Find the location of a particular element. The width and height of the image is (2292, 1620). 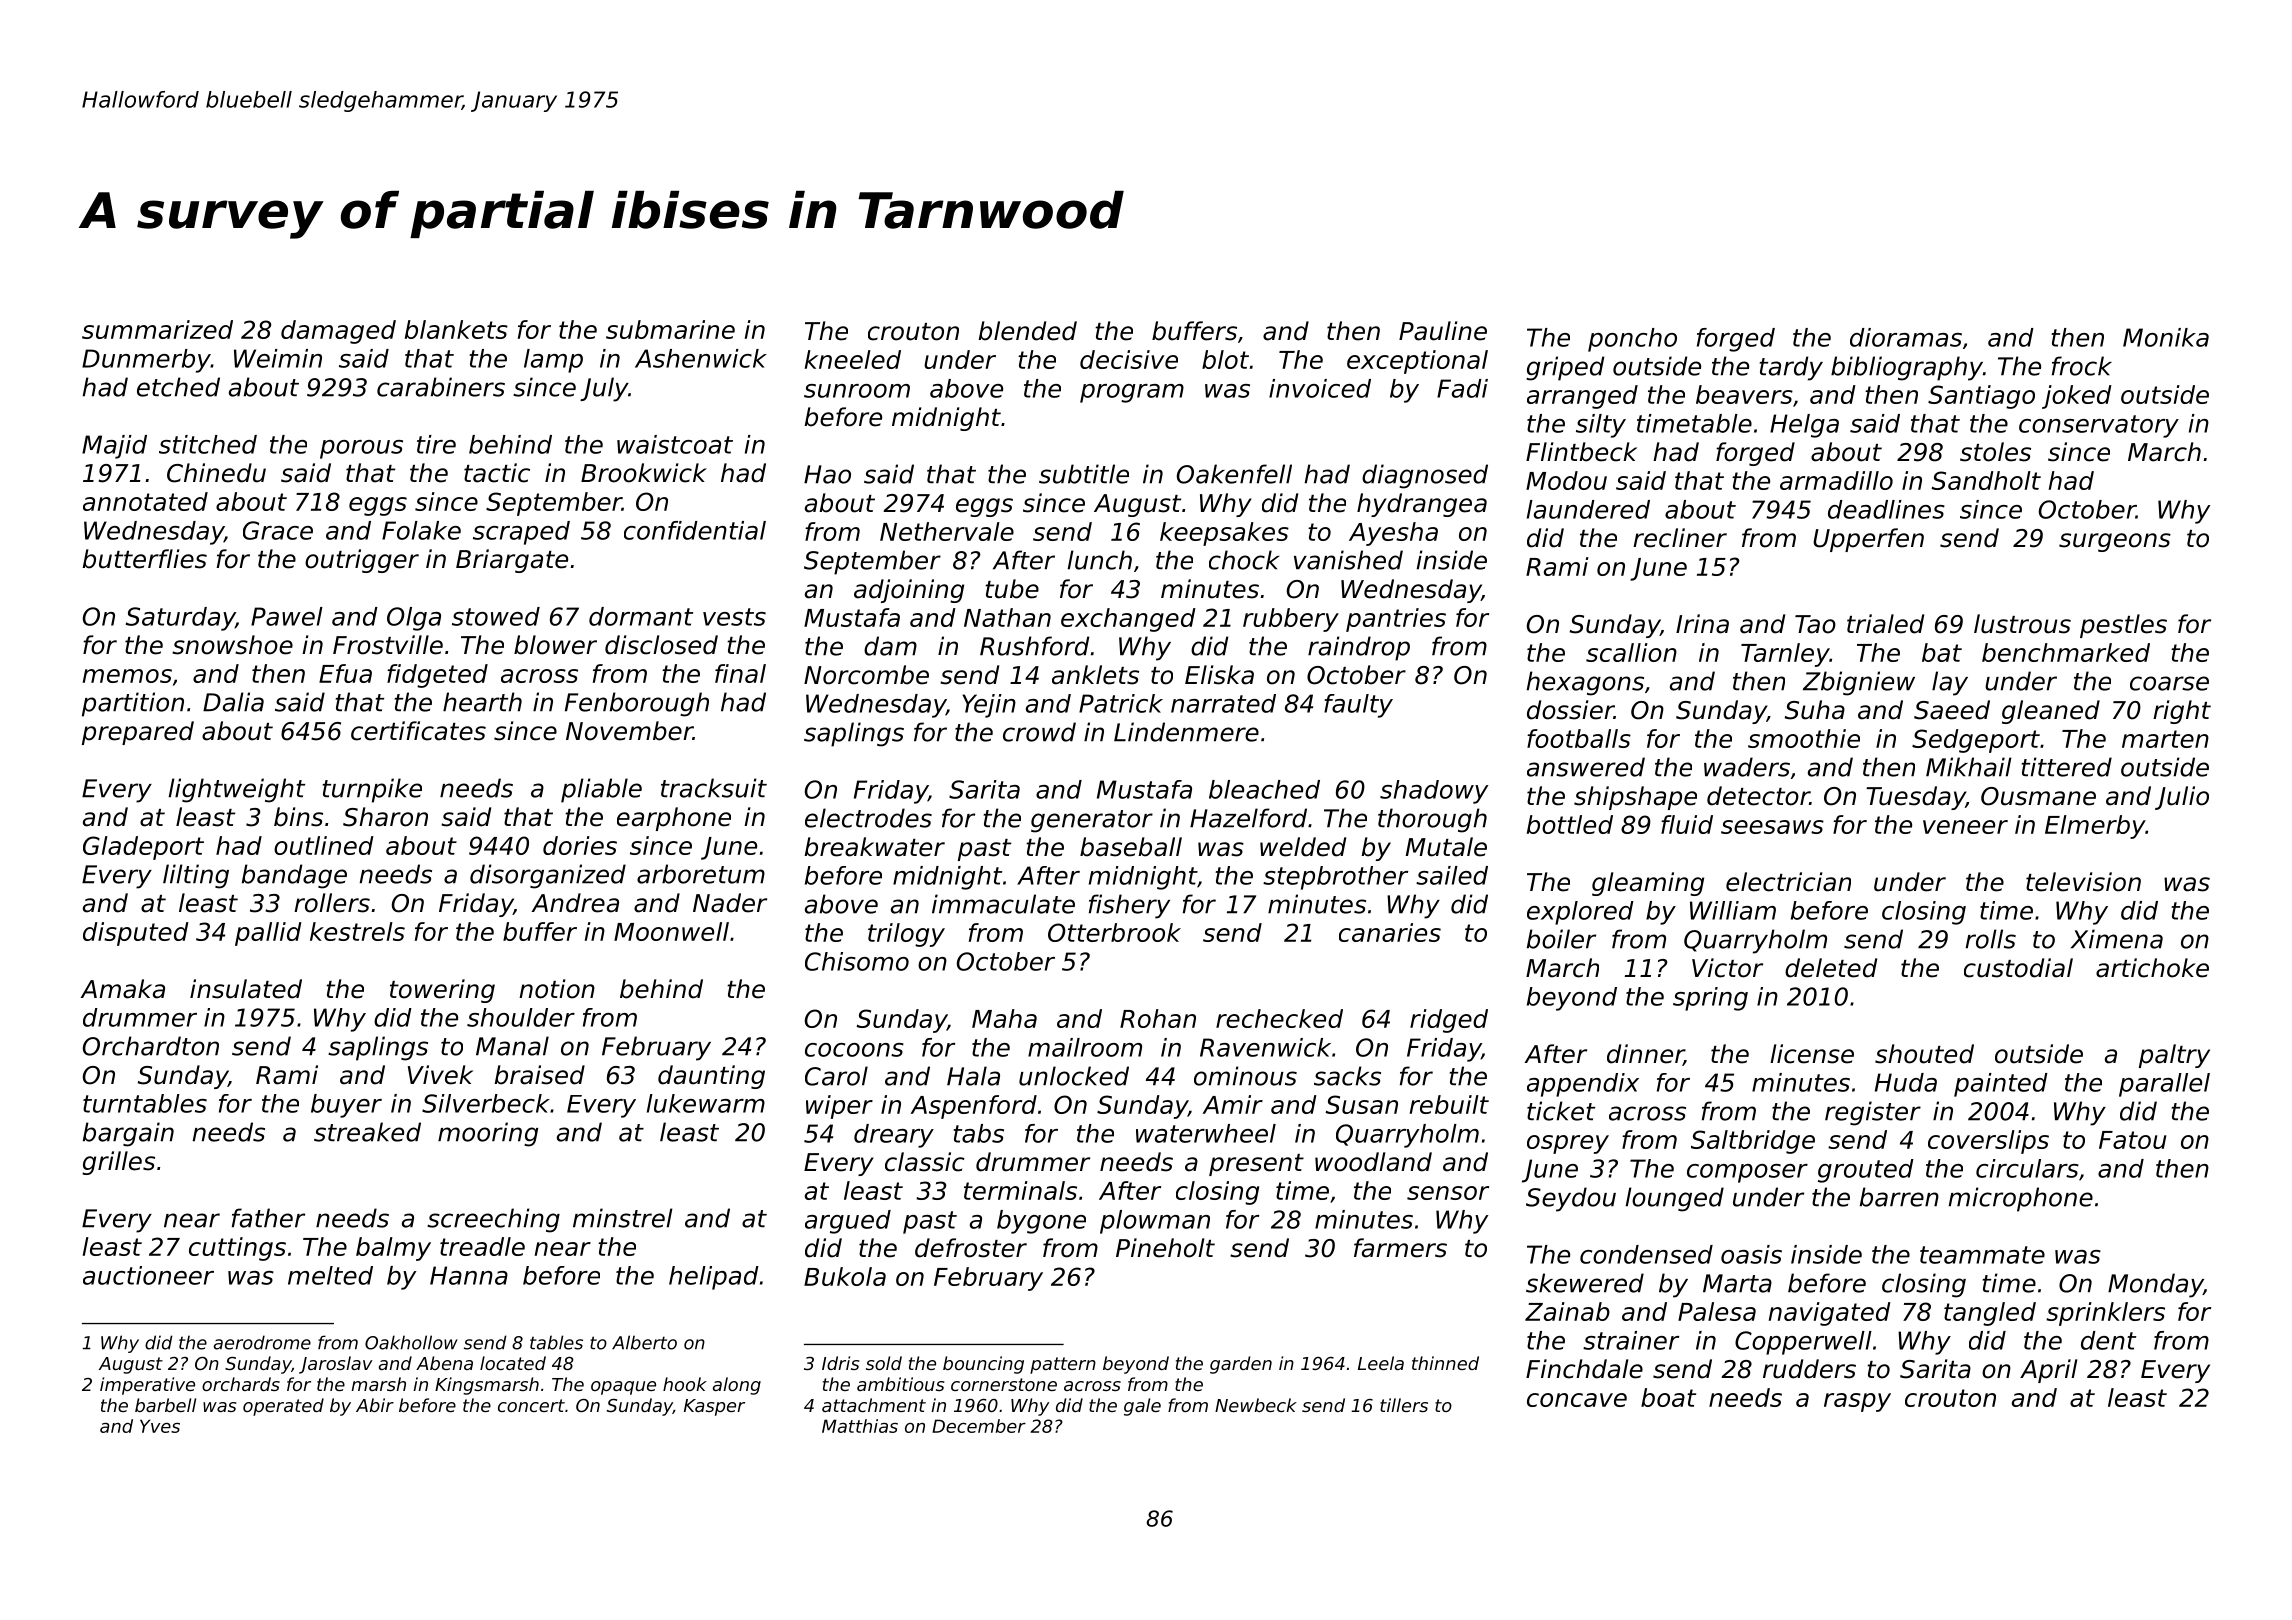

submarine is located at coordinates (670, 329).
